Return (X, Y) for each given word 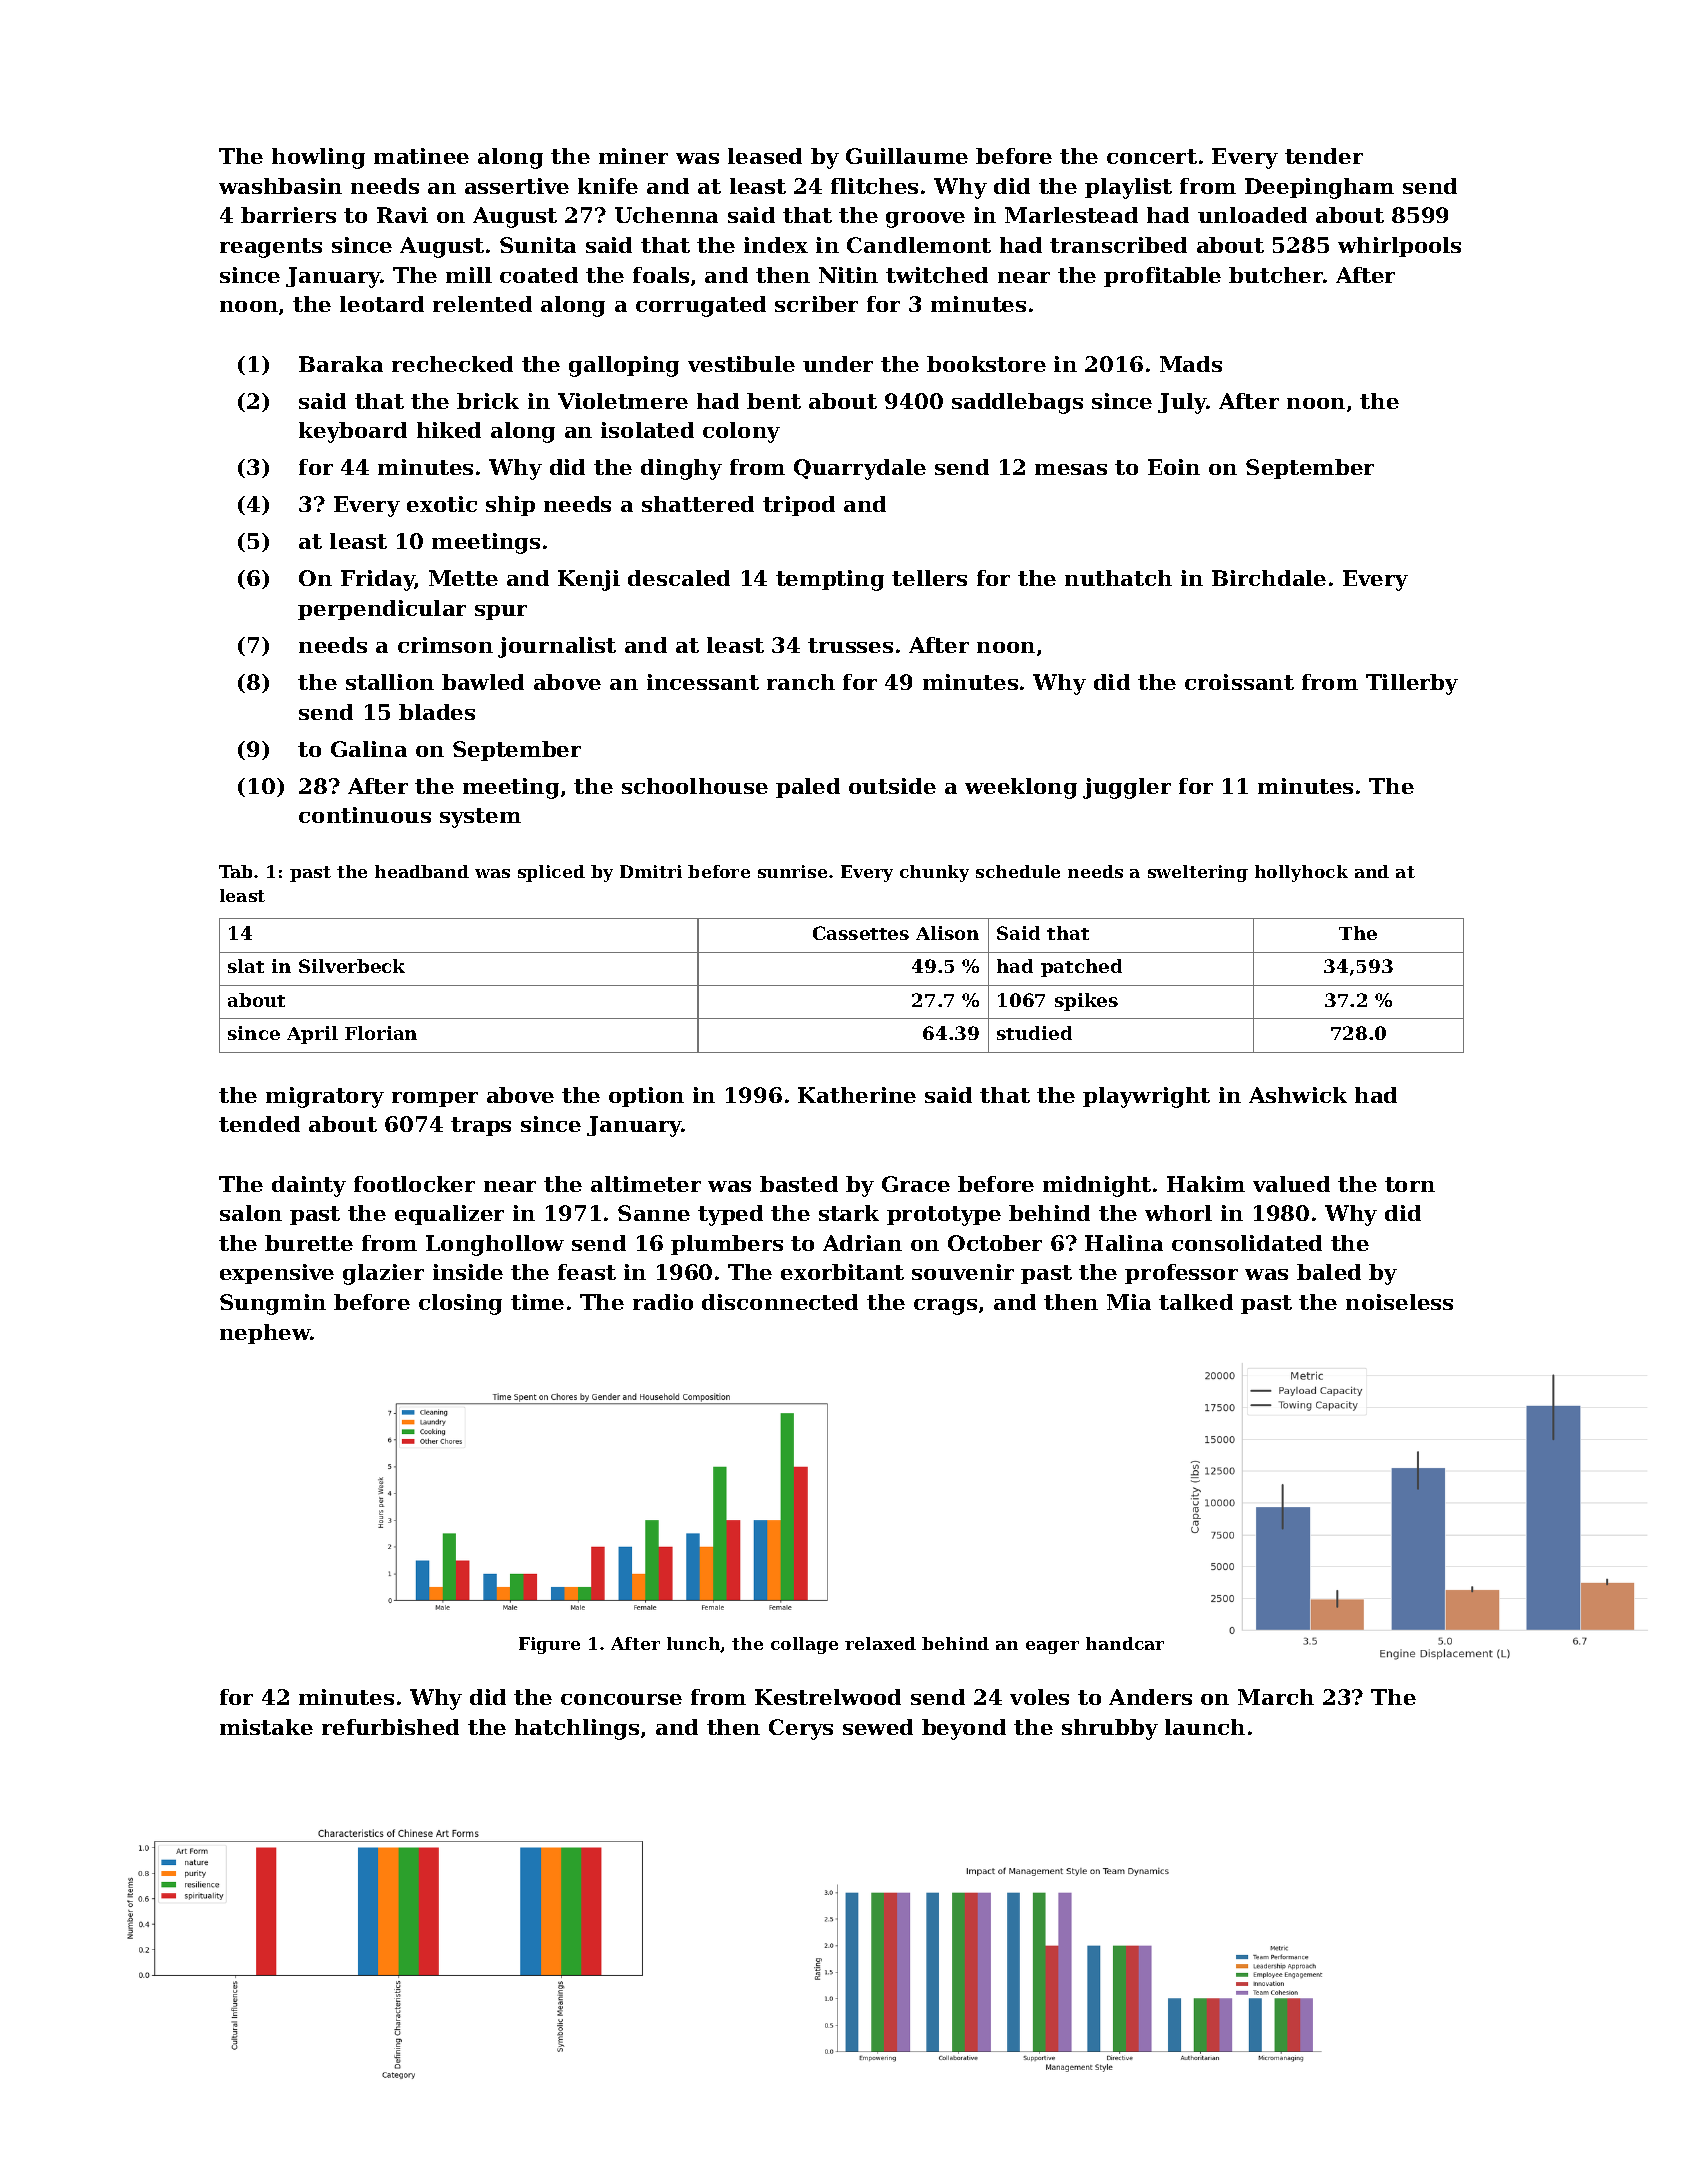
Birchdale (1269, 578)
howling (318, 158)
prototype (944, 1216)
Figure (549, 1645)
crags (945, 1307)
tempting (830, 580)
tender (1324, 156)
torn (1410, 1184)
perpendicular (382, 610)
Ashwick (1298, 1095)
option (646, 1097)
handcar (1125, 1643)
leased (765, 156)
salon (251, 1213)
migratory (325, 1097)
